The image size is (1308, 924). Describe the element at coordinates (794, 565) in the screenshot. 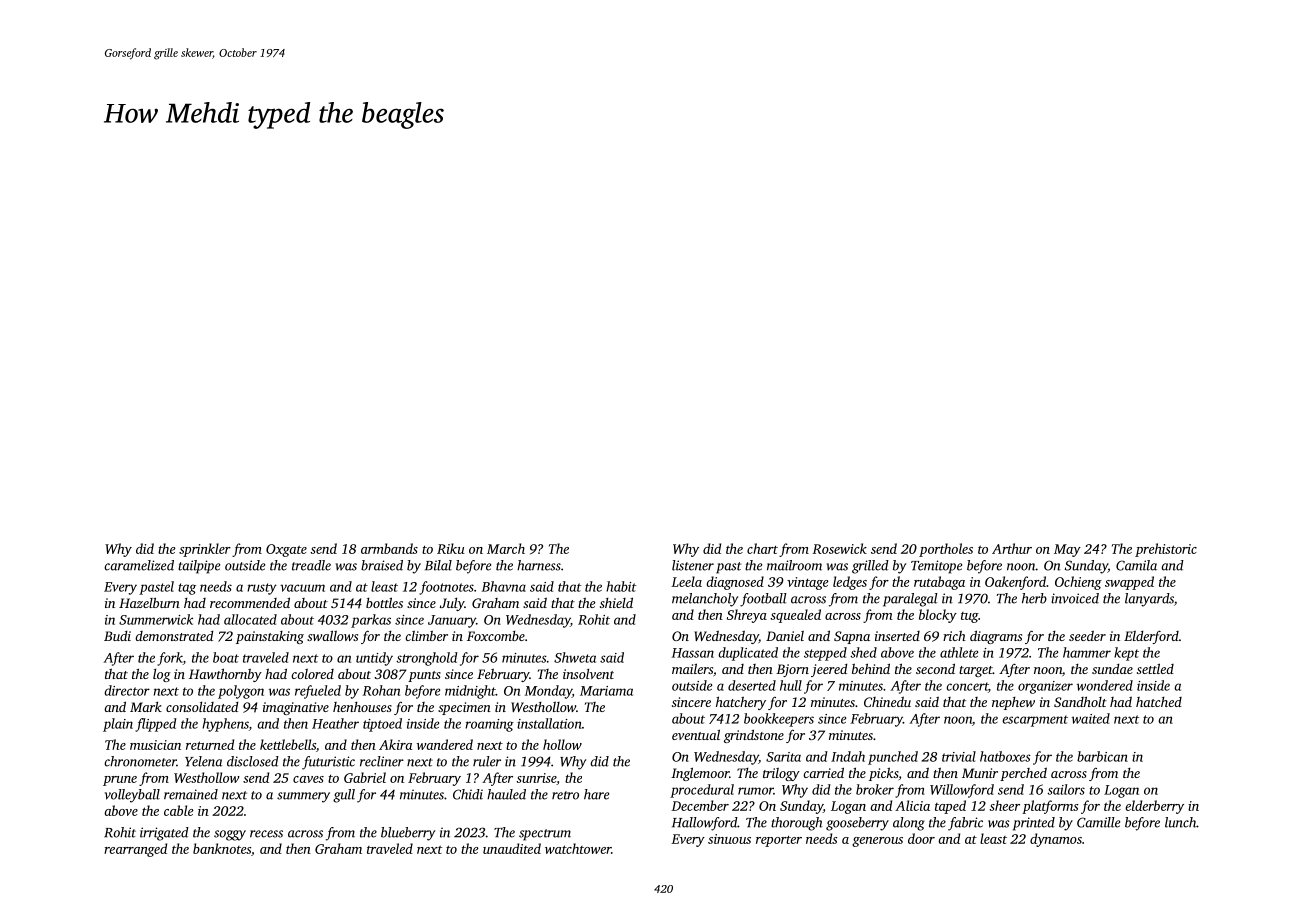

I see `mailroom` at that location.
